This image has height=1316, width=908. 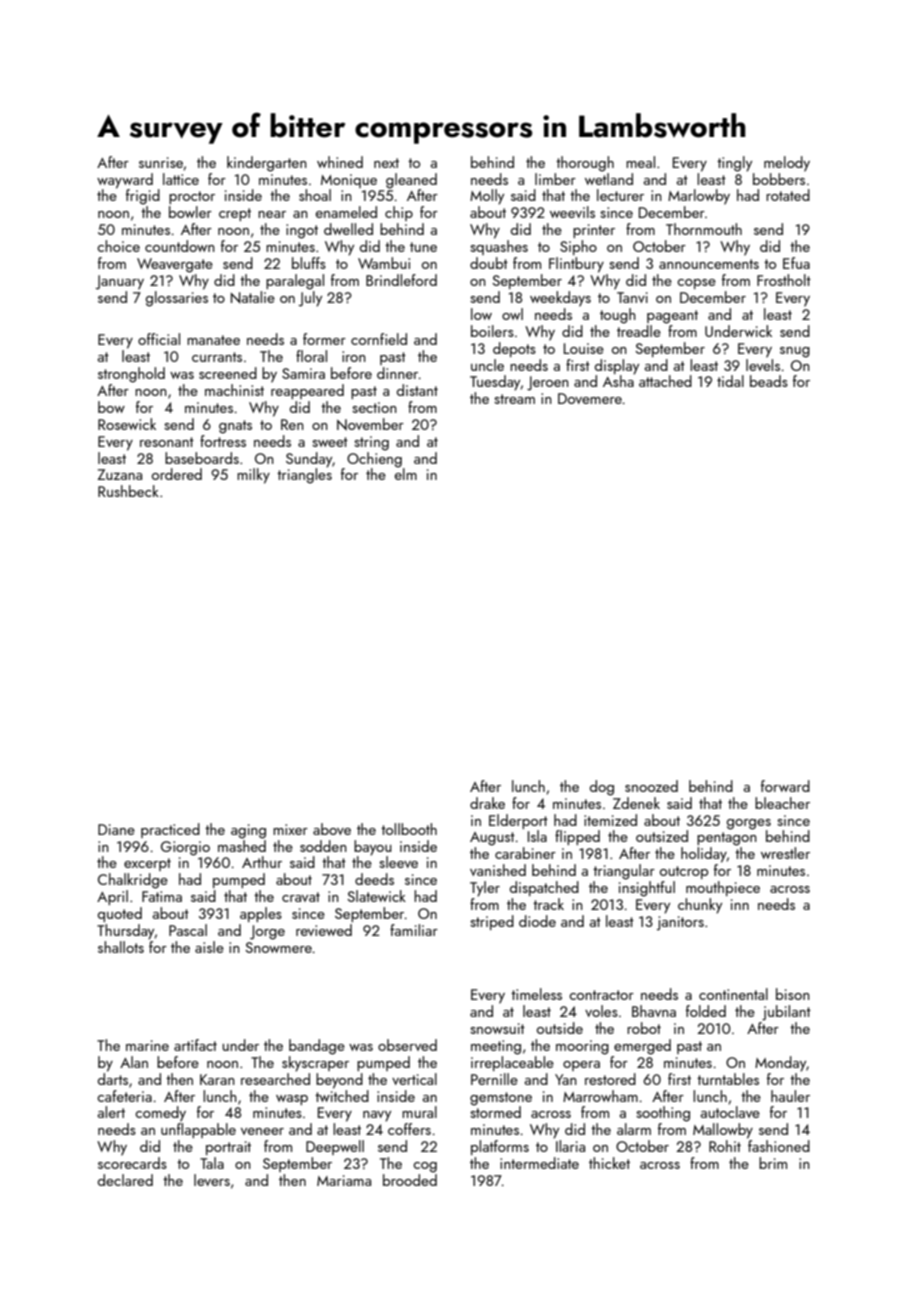 I want to click on gorges, so click(x=749, y=824).
